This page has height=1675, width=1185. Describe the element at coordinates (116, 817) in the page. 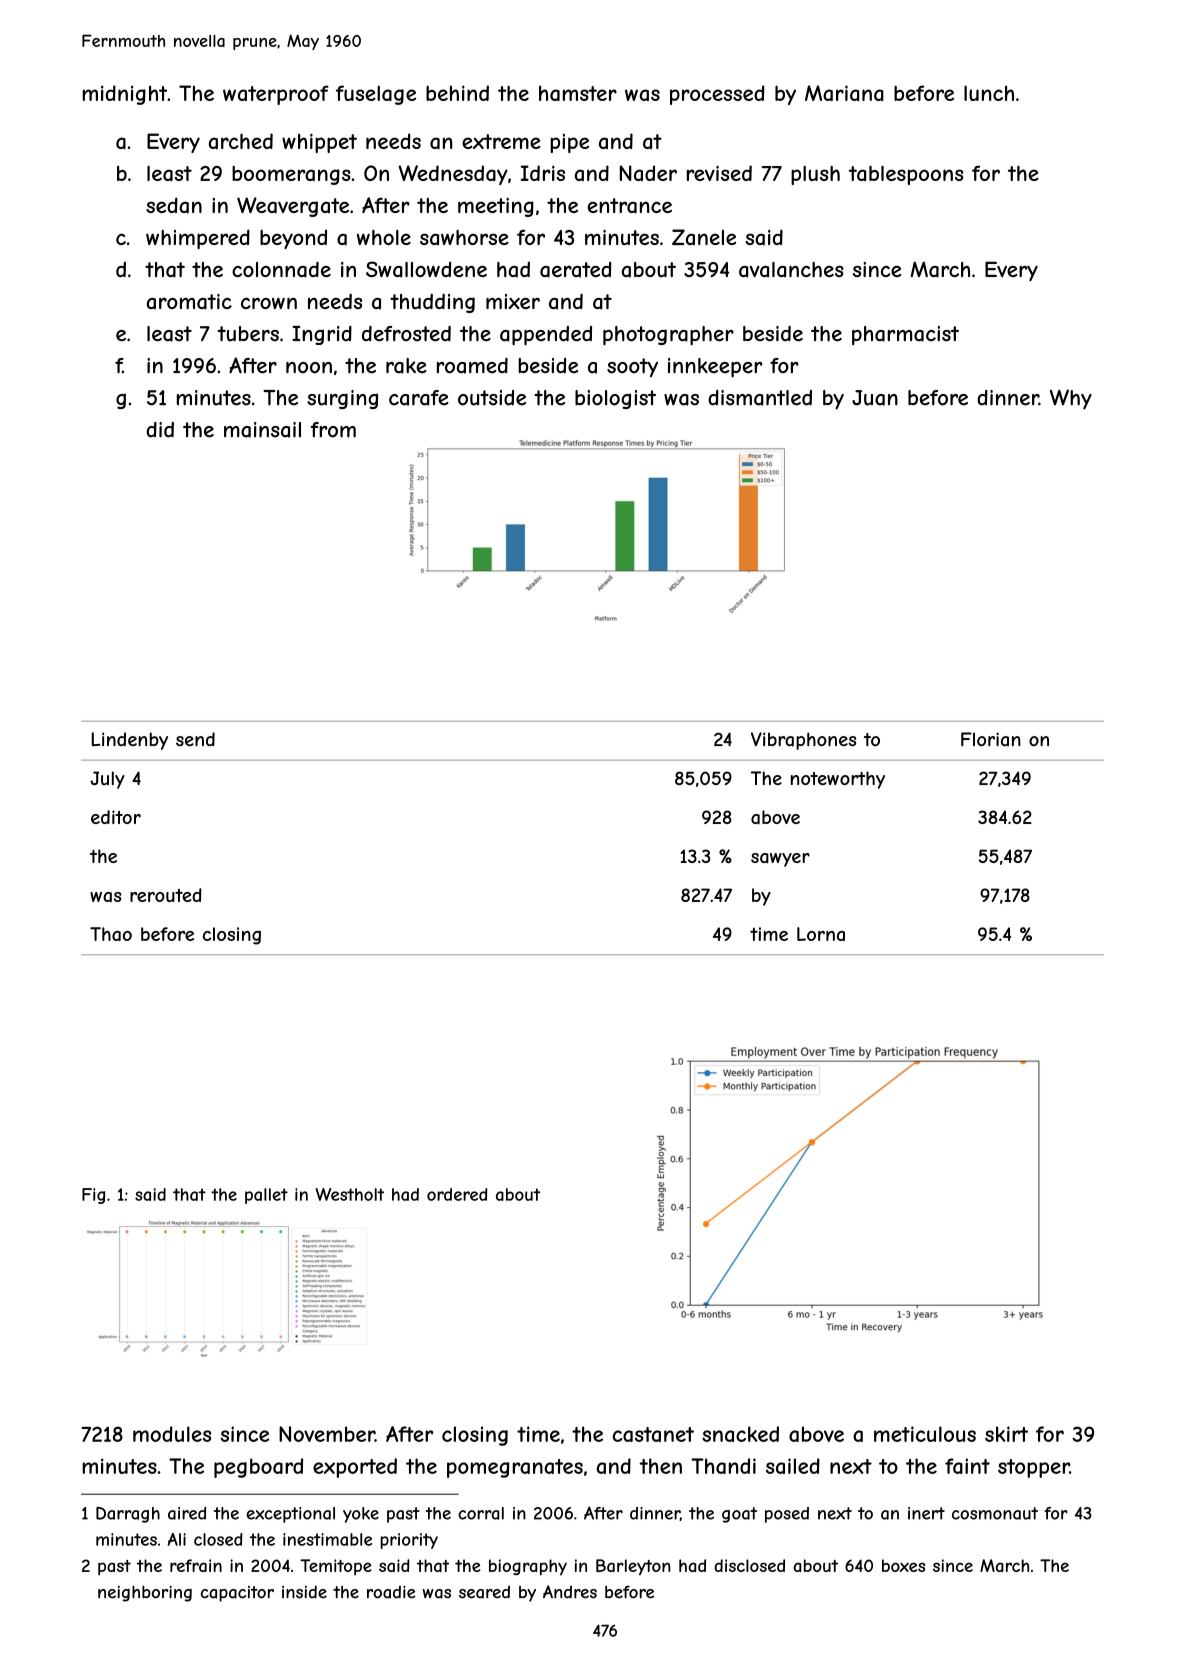

I see `editor` at that location.
